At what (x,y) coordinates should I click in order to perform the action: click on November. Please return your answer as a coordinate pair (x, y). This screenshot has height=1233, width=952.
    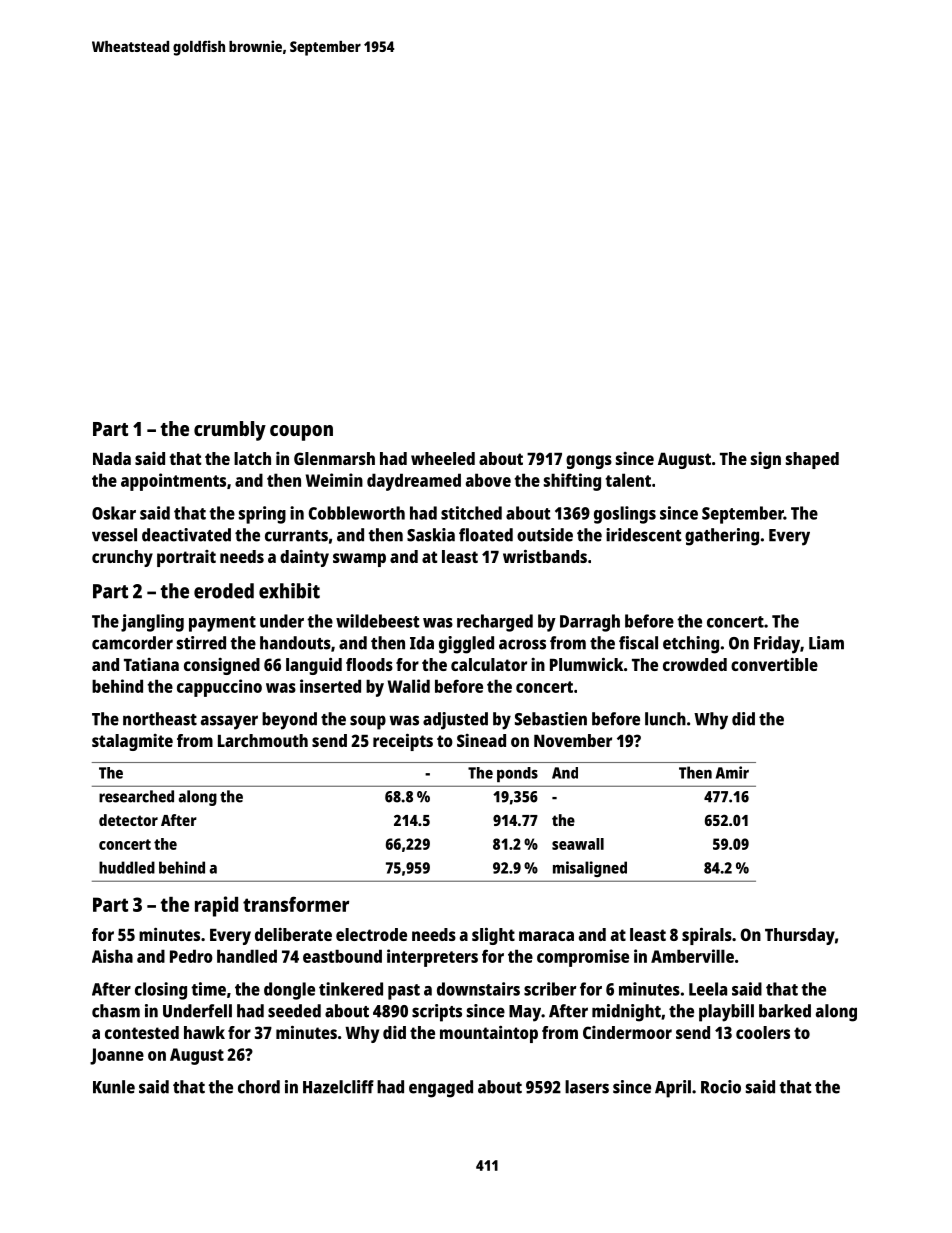
    Looking at the image, I should click on (573, 740).
